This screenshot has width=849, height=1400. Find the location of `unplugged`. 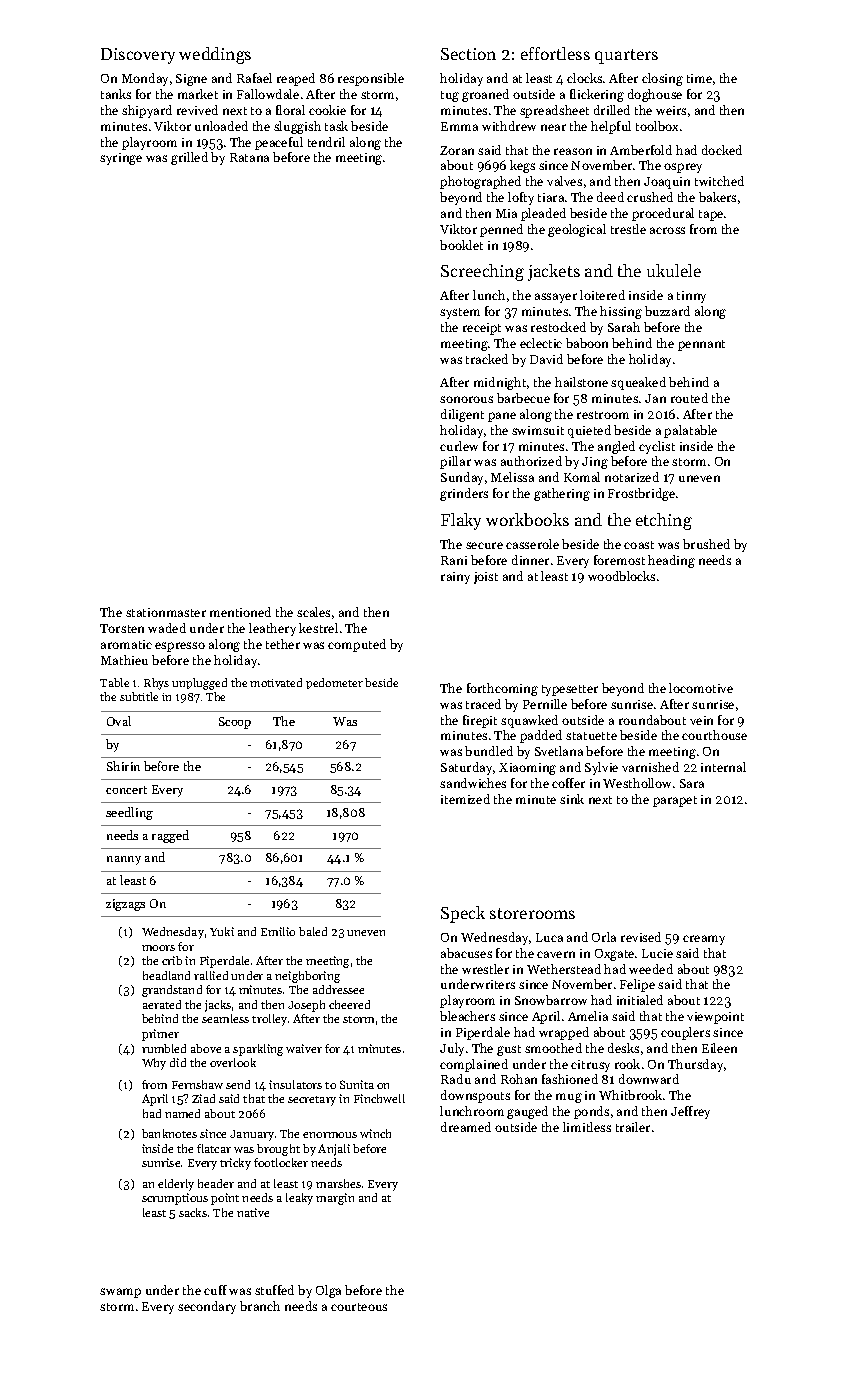

unplugged is located at coordinates (199, 684).
